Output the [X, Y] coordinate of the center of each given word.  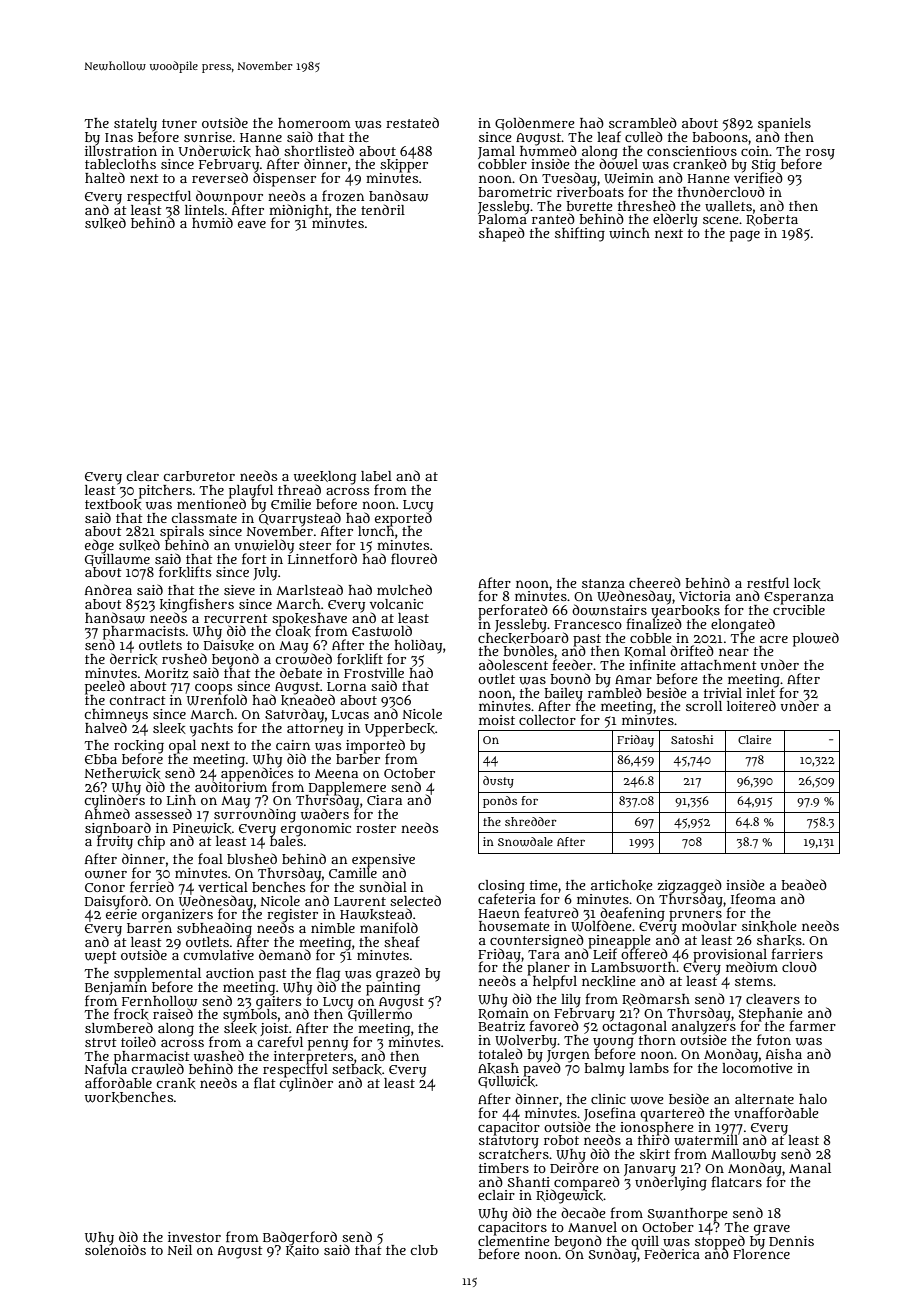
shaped [502, 234]
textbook [113, 504]
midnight [299, 211]
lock [807, 583]
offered [644, 953]
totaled [501, 1053]
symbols [250, 1016]
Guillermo [380, 1015]
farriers [797, 953]
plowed [816, 639]
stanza [603, 583]
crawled [157, 1069]
